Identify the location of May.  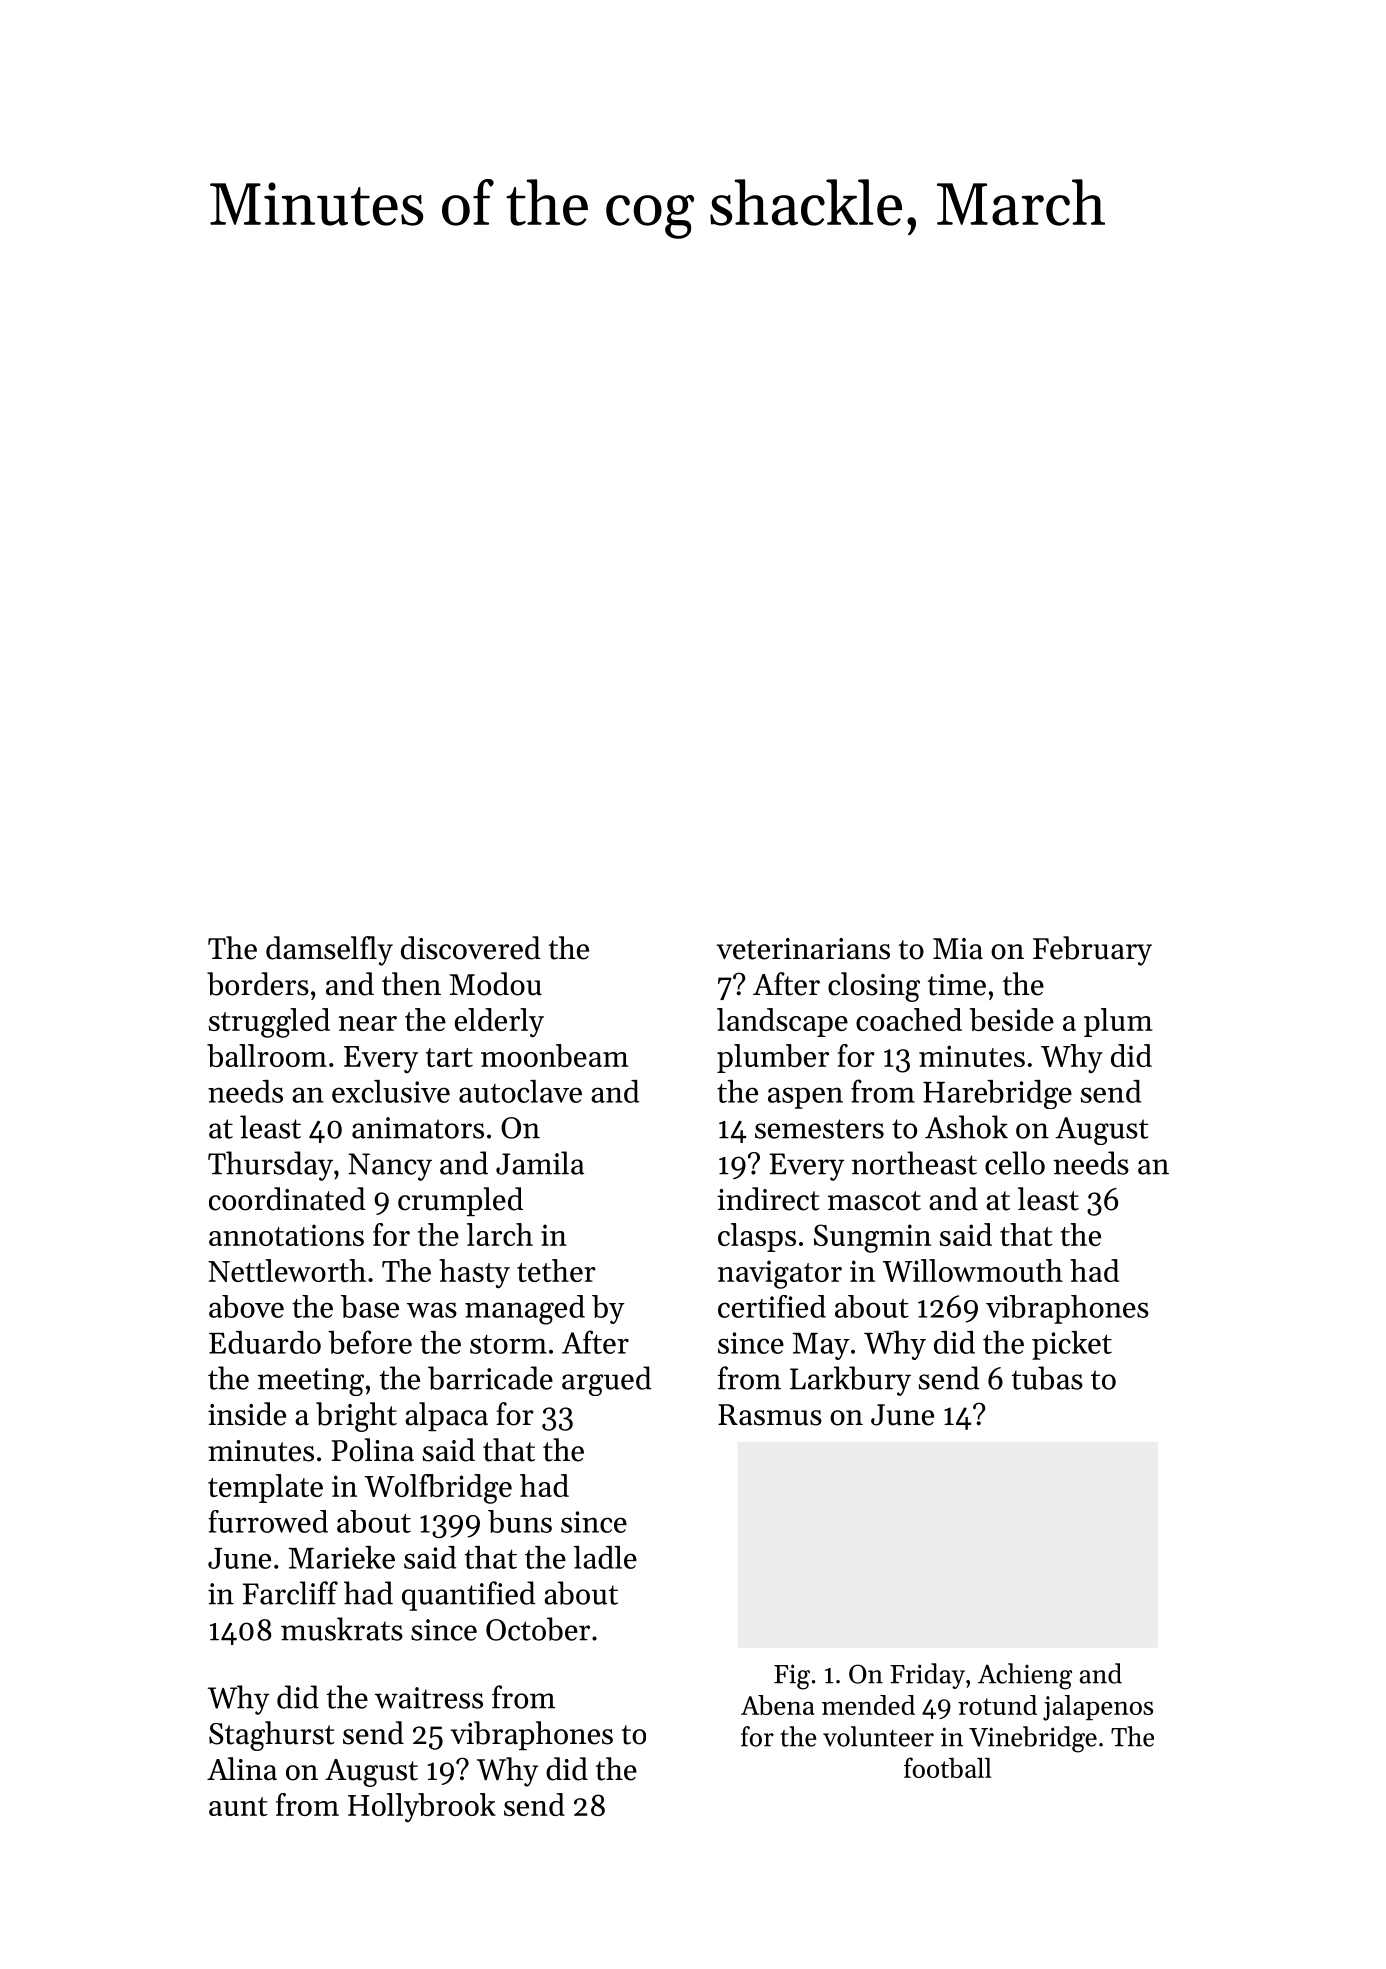
(821, 1346).
